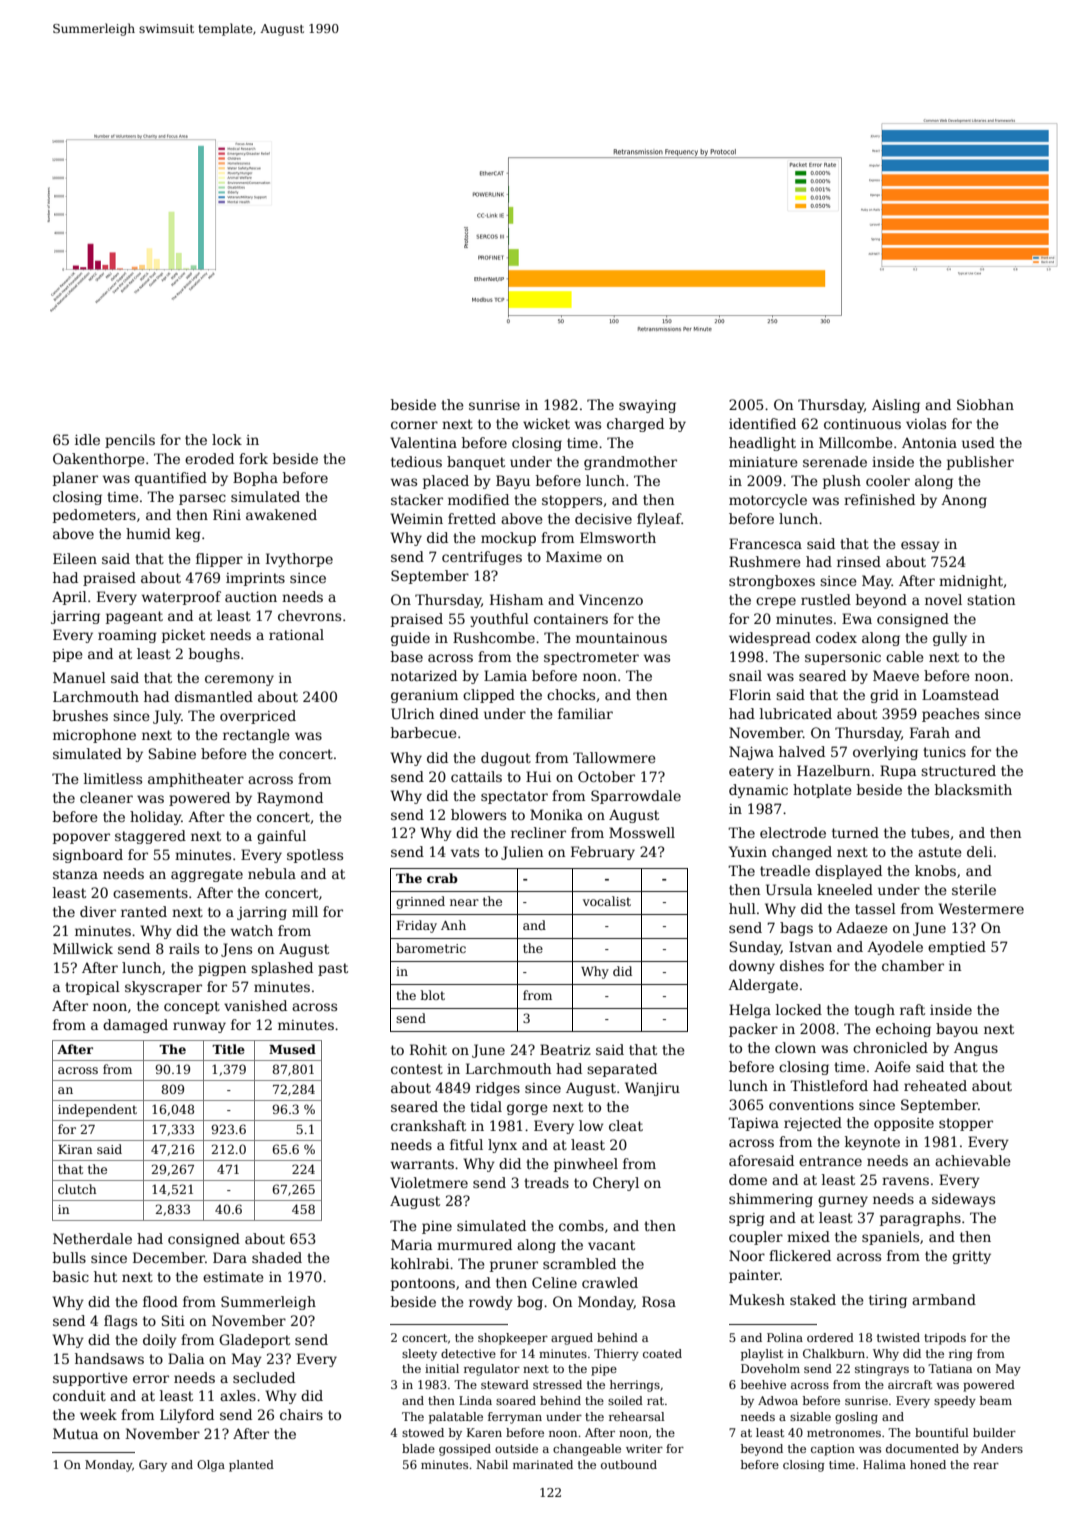 The height and width of the screenshot is (1525, 1078). Describe the element at coordinates (254, 1341) in the screenshot. I see `Gladeport` at that location.
